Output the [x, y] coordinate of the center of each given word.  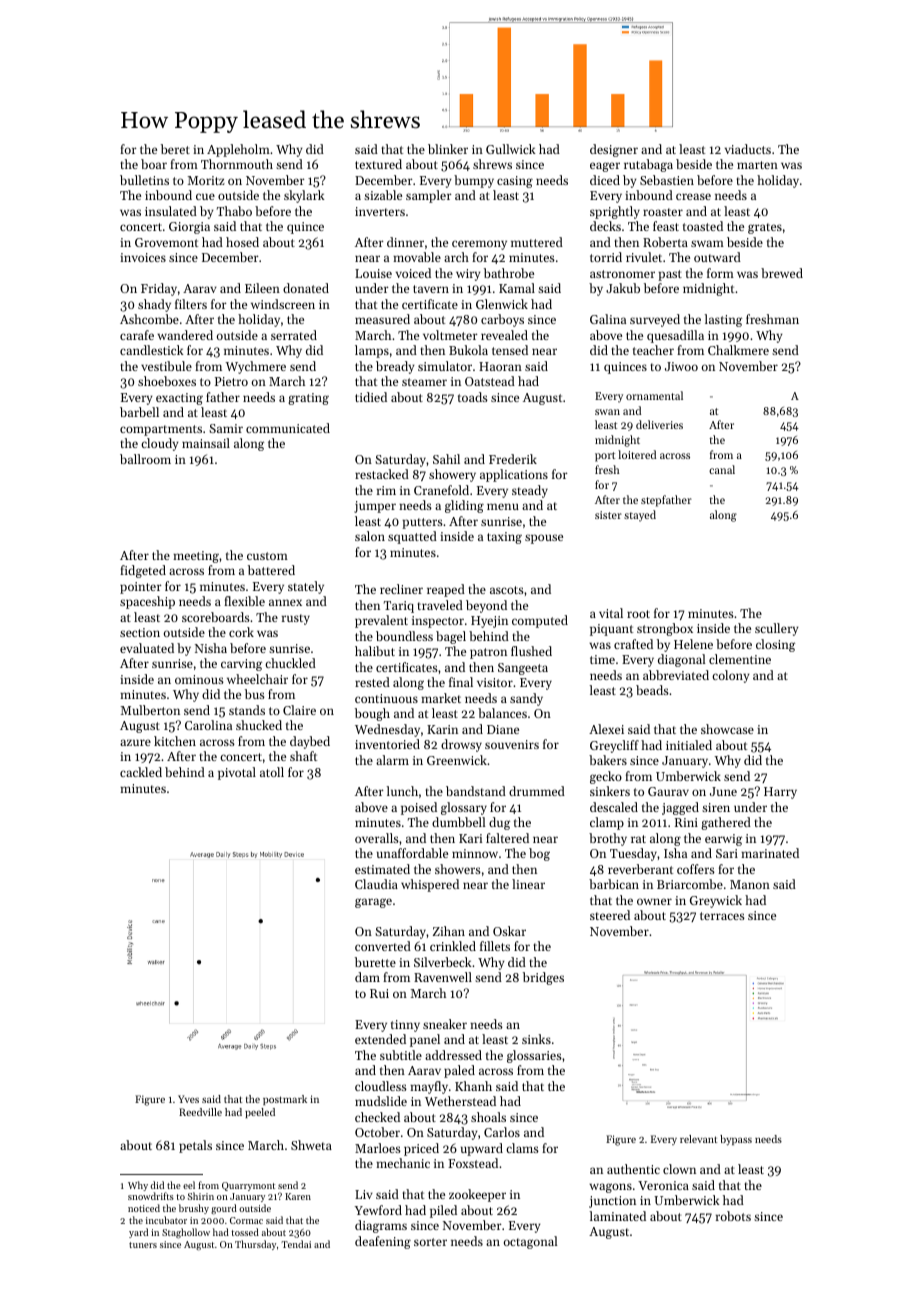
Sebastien [667, 180]
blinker [448, 149]
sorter [430, 1242]
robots [733, 1216]
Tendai [296, 1244]
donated [306, 288]
